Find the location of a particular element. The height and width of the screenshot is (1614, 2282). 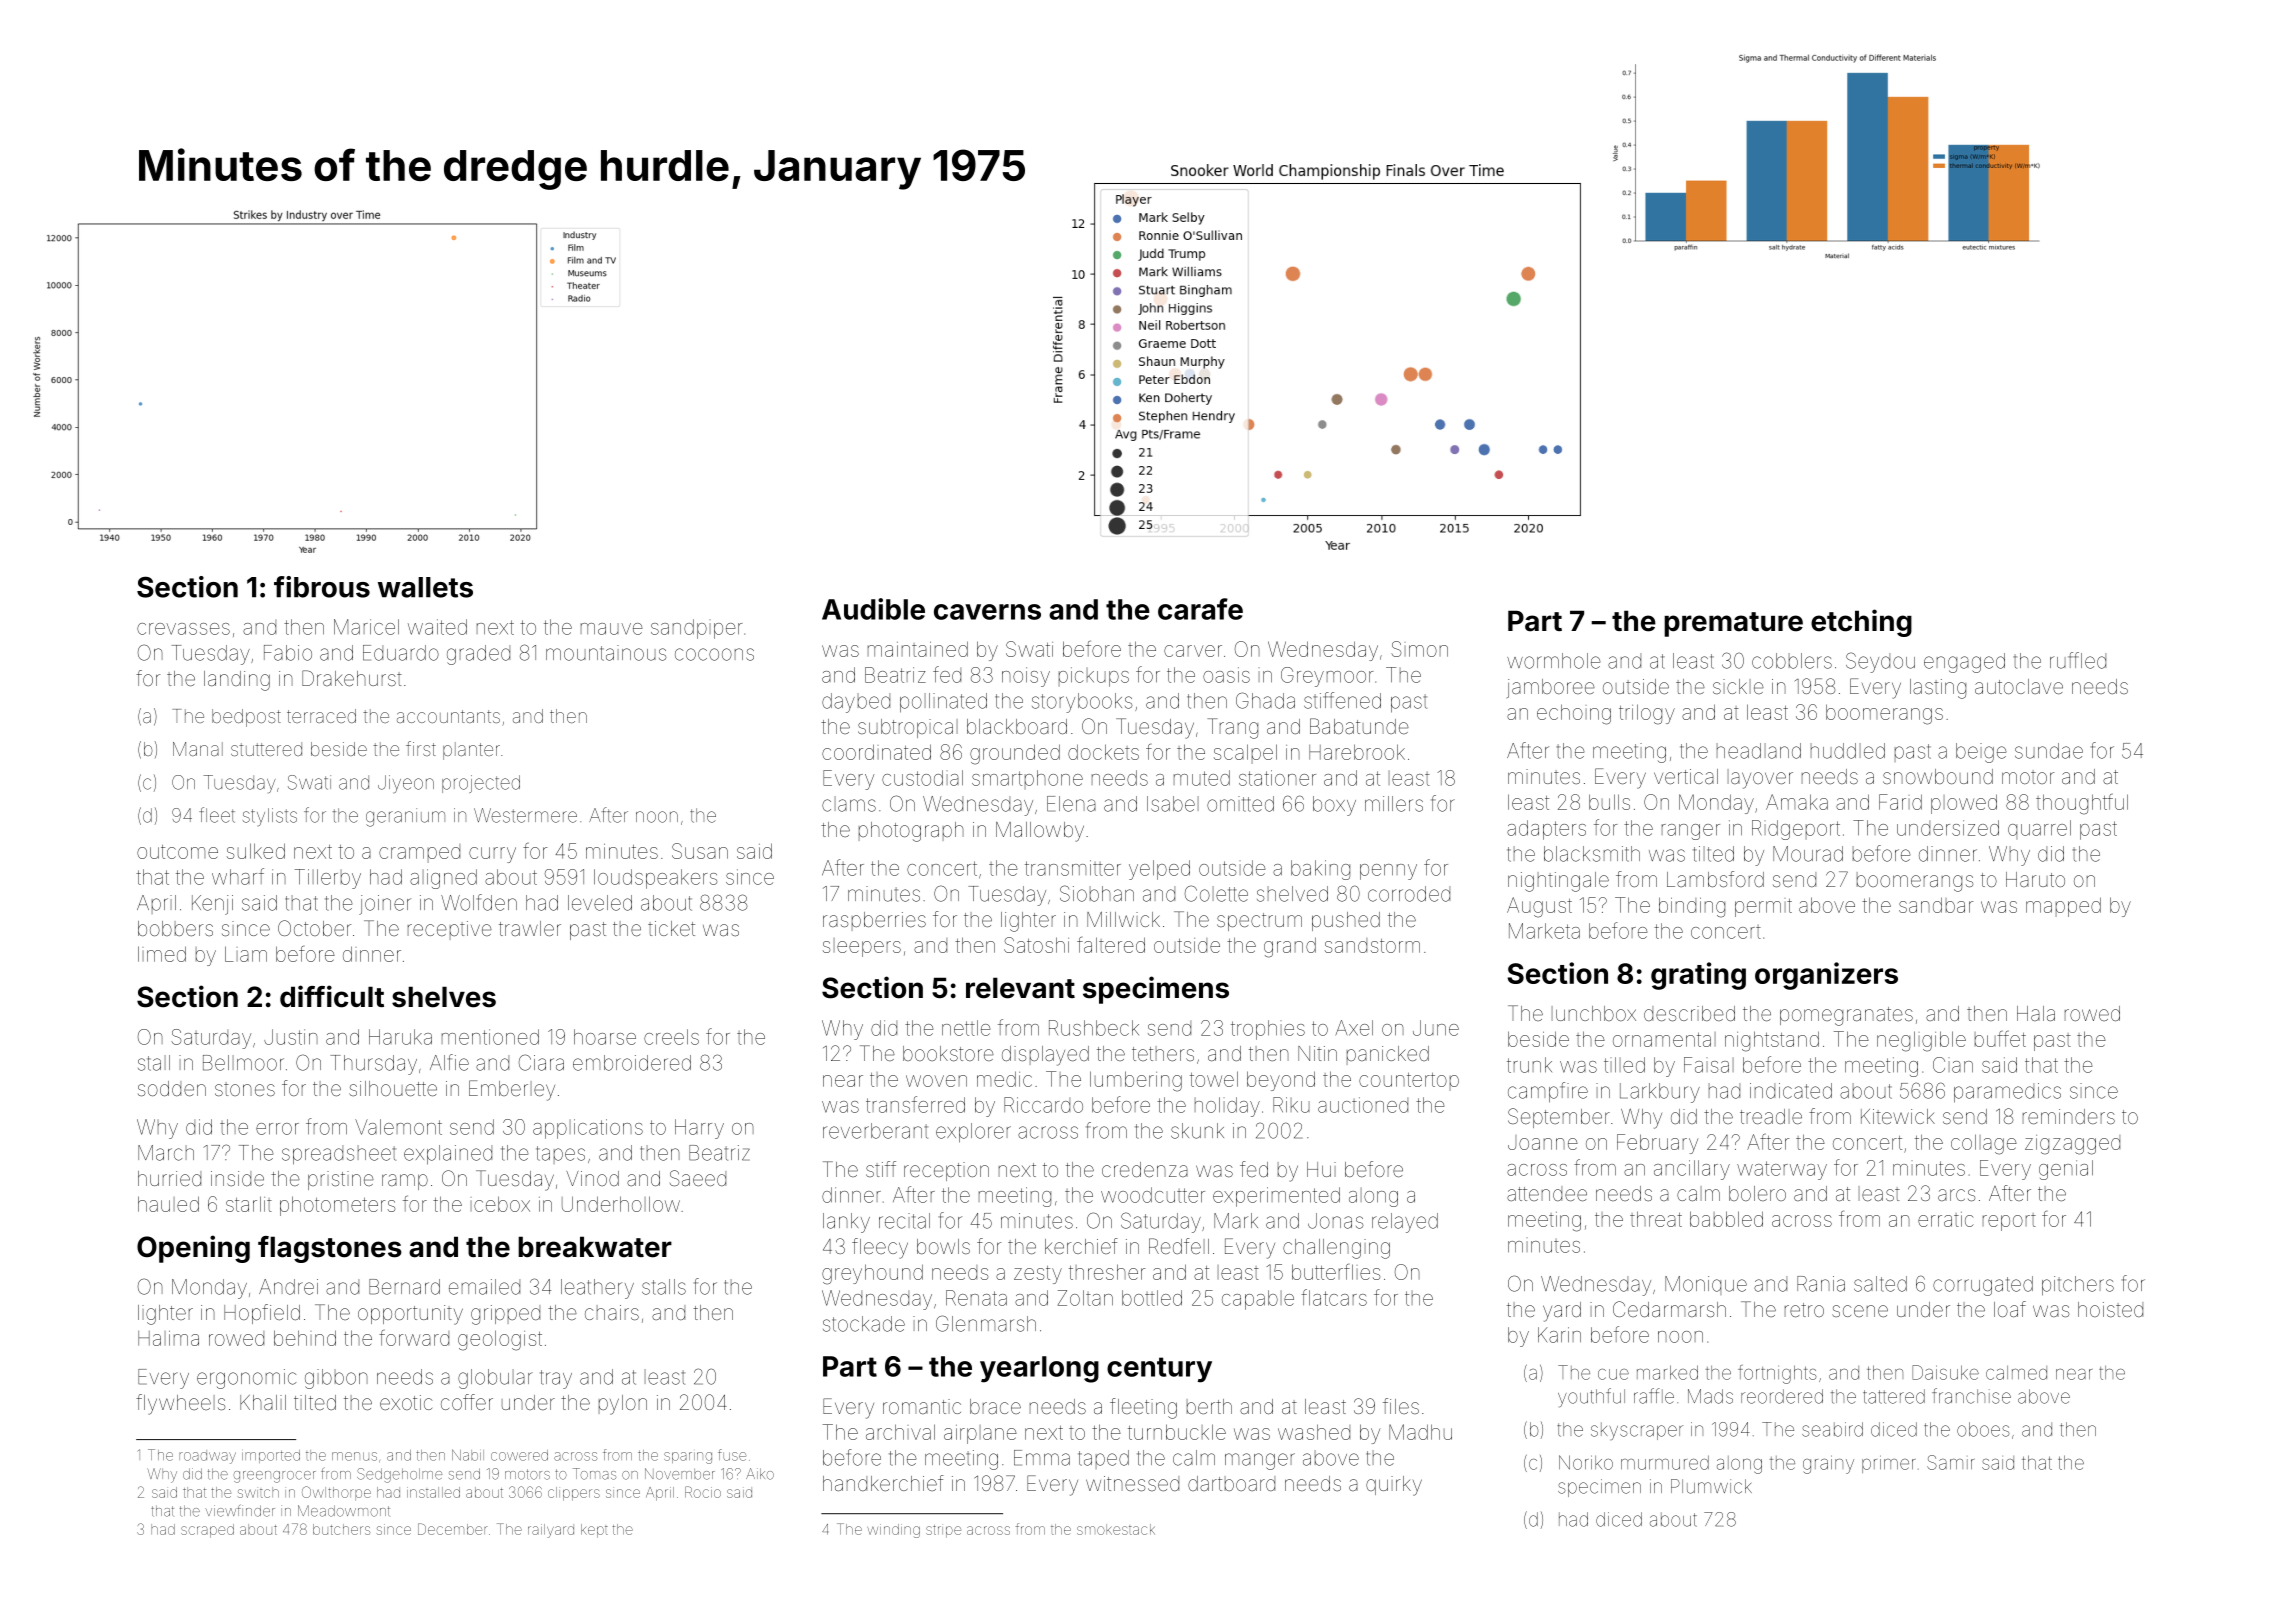

Mourad is located at coordinates (1808, 854).
